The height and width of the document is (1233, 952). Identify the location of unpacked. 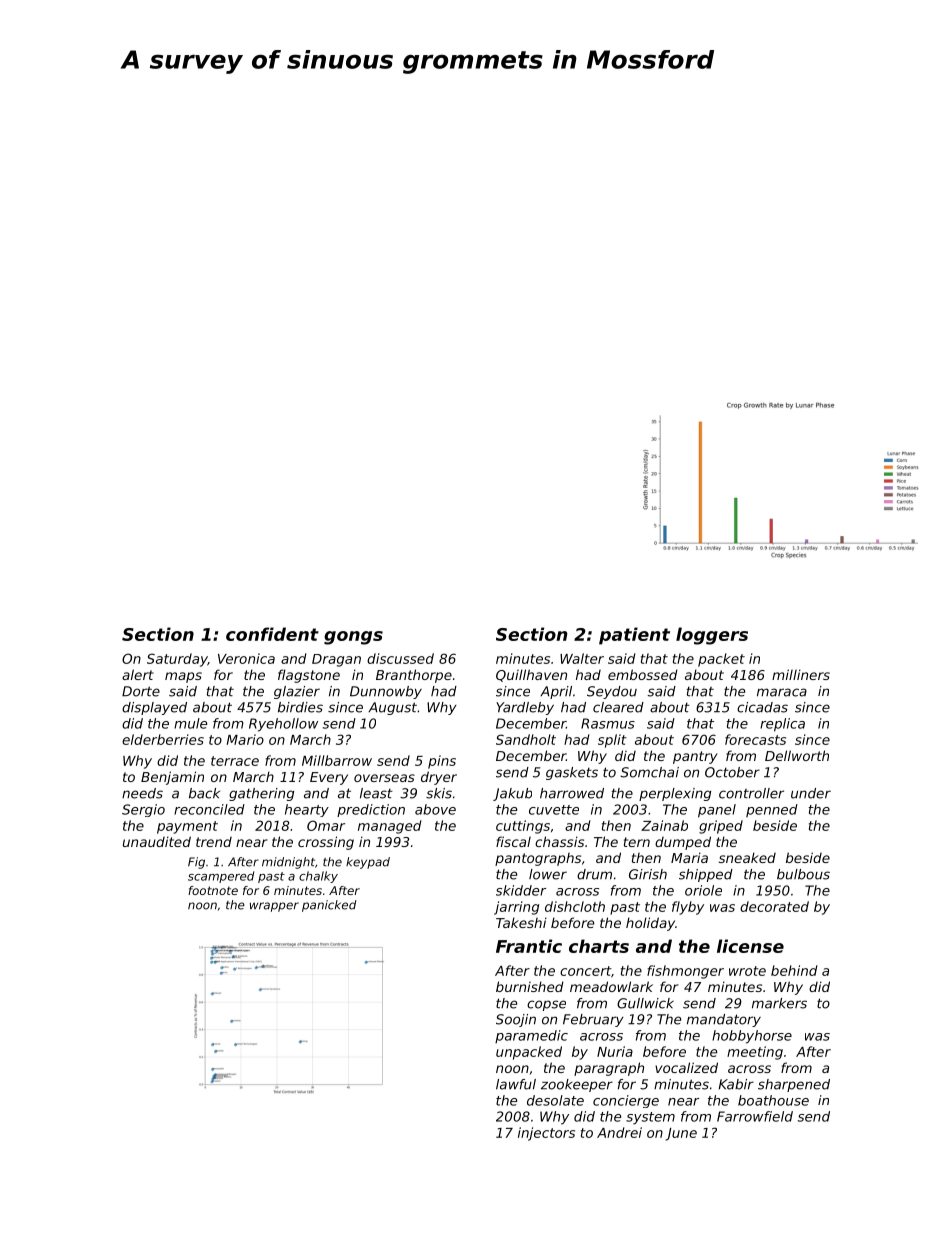
(529, 1053).
